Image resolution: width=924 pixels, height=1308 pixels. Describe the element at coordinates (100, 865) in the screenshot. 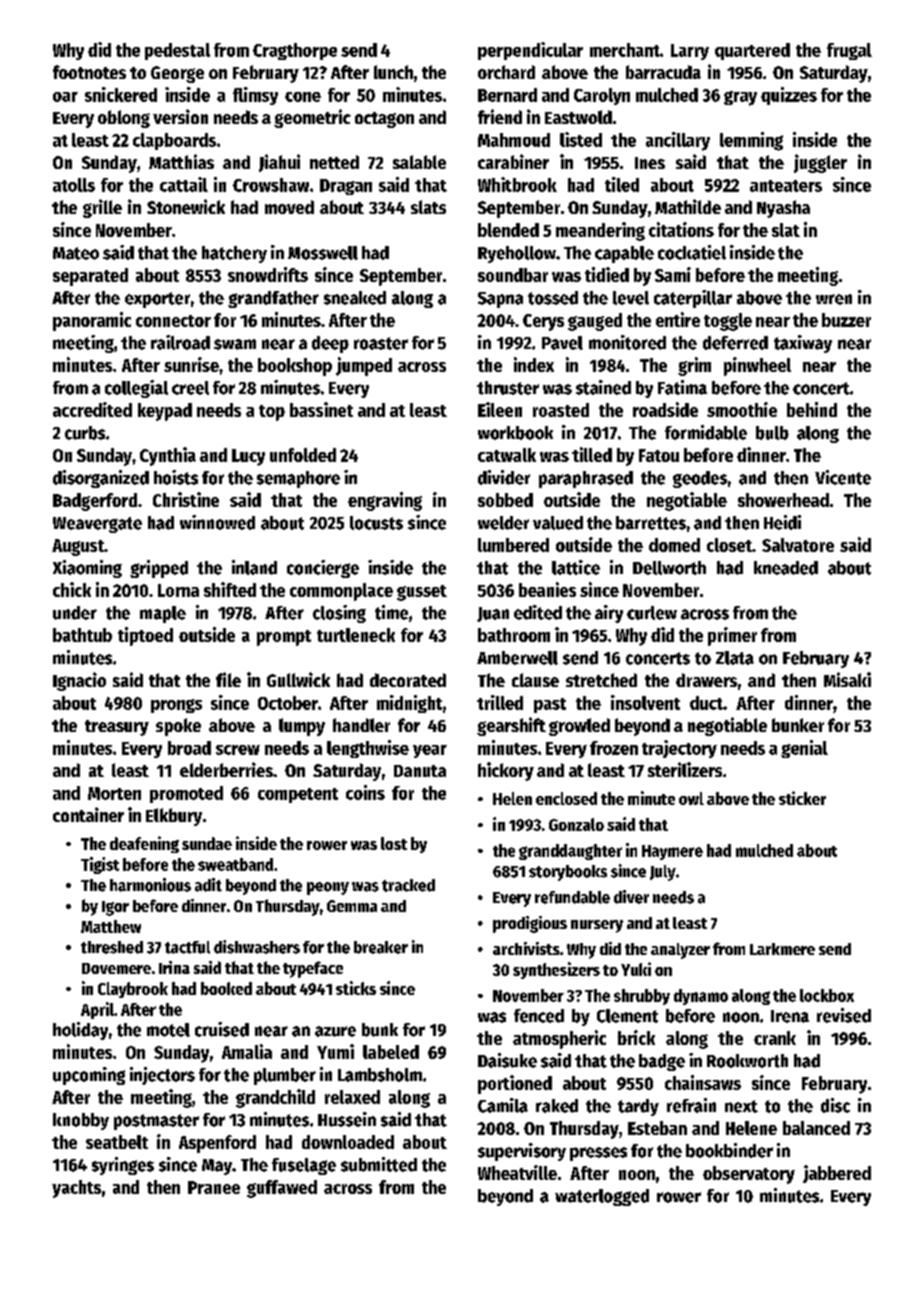

I see `Tigist` at that location.
